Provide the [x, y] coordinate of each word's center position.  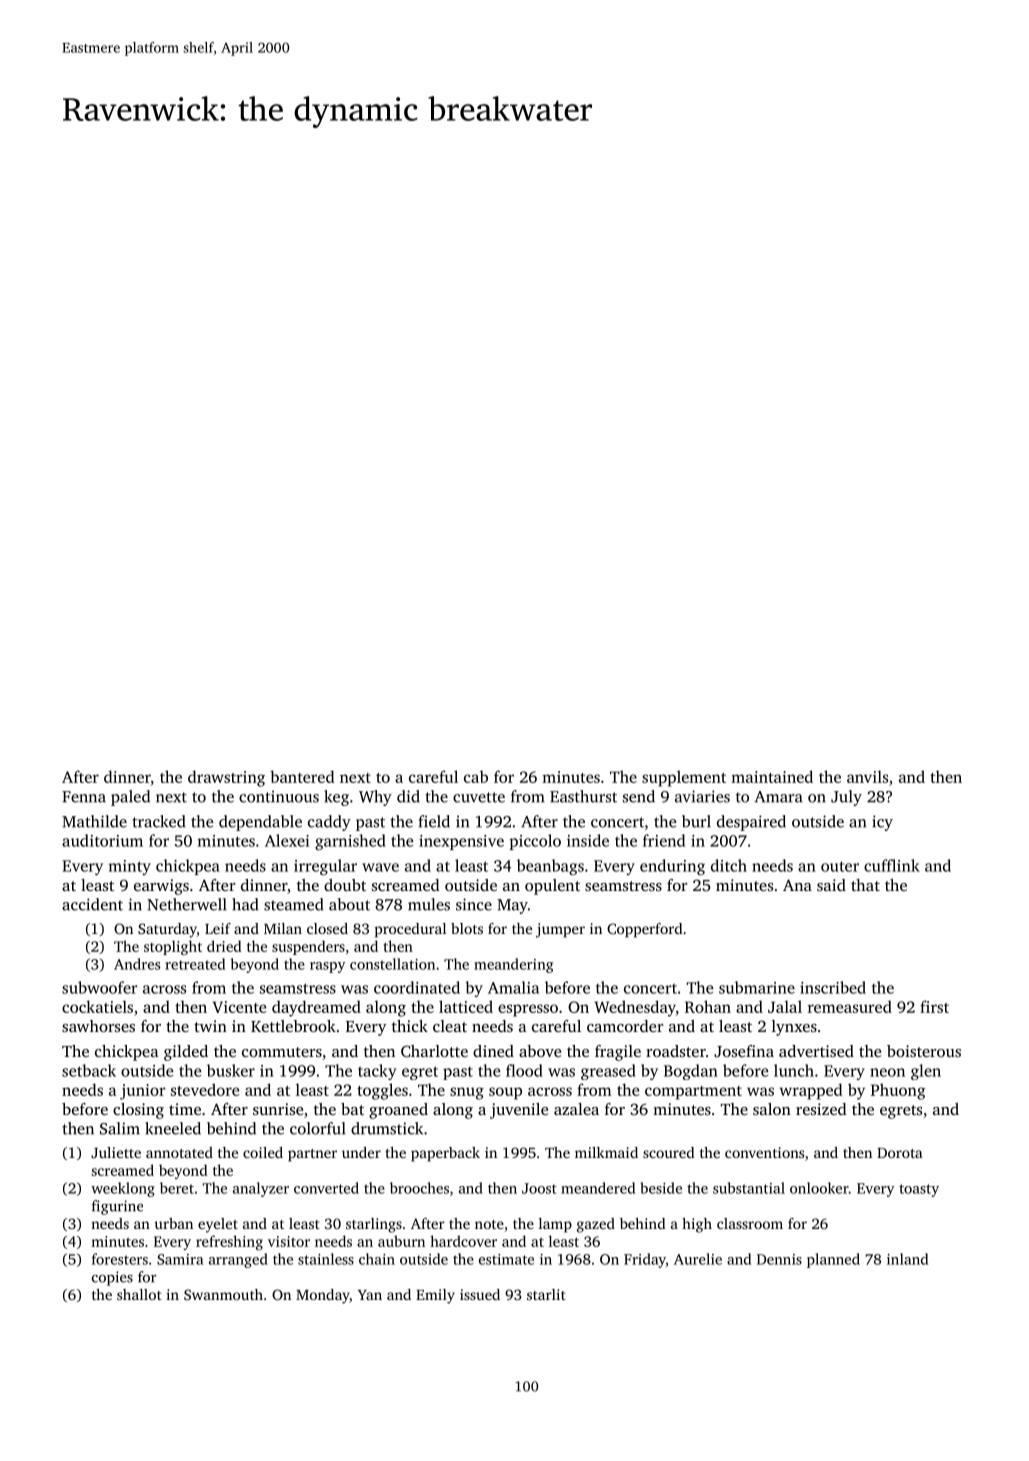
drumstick [387, 1128]
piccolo [535, 842]
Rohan [708, 1006]
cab [476, 776]
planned [833, 1260]
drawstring [226, 778]
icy [882, 823]
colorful [318, 1128]
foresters [120, 1259]
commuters [282, 1052]
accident [92, 904]
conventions [764, 1152]
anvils [867, 776]
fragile [618, 1053]
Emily [435, 1296]
